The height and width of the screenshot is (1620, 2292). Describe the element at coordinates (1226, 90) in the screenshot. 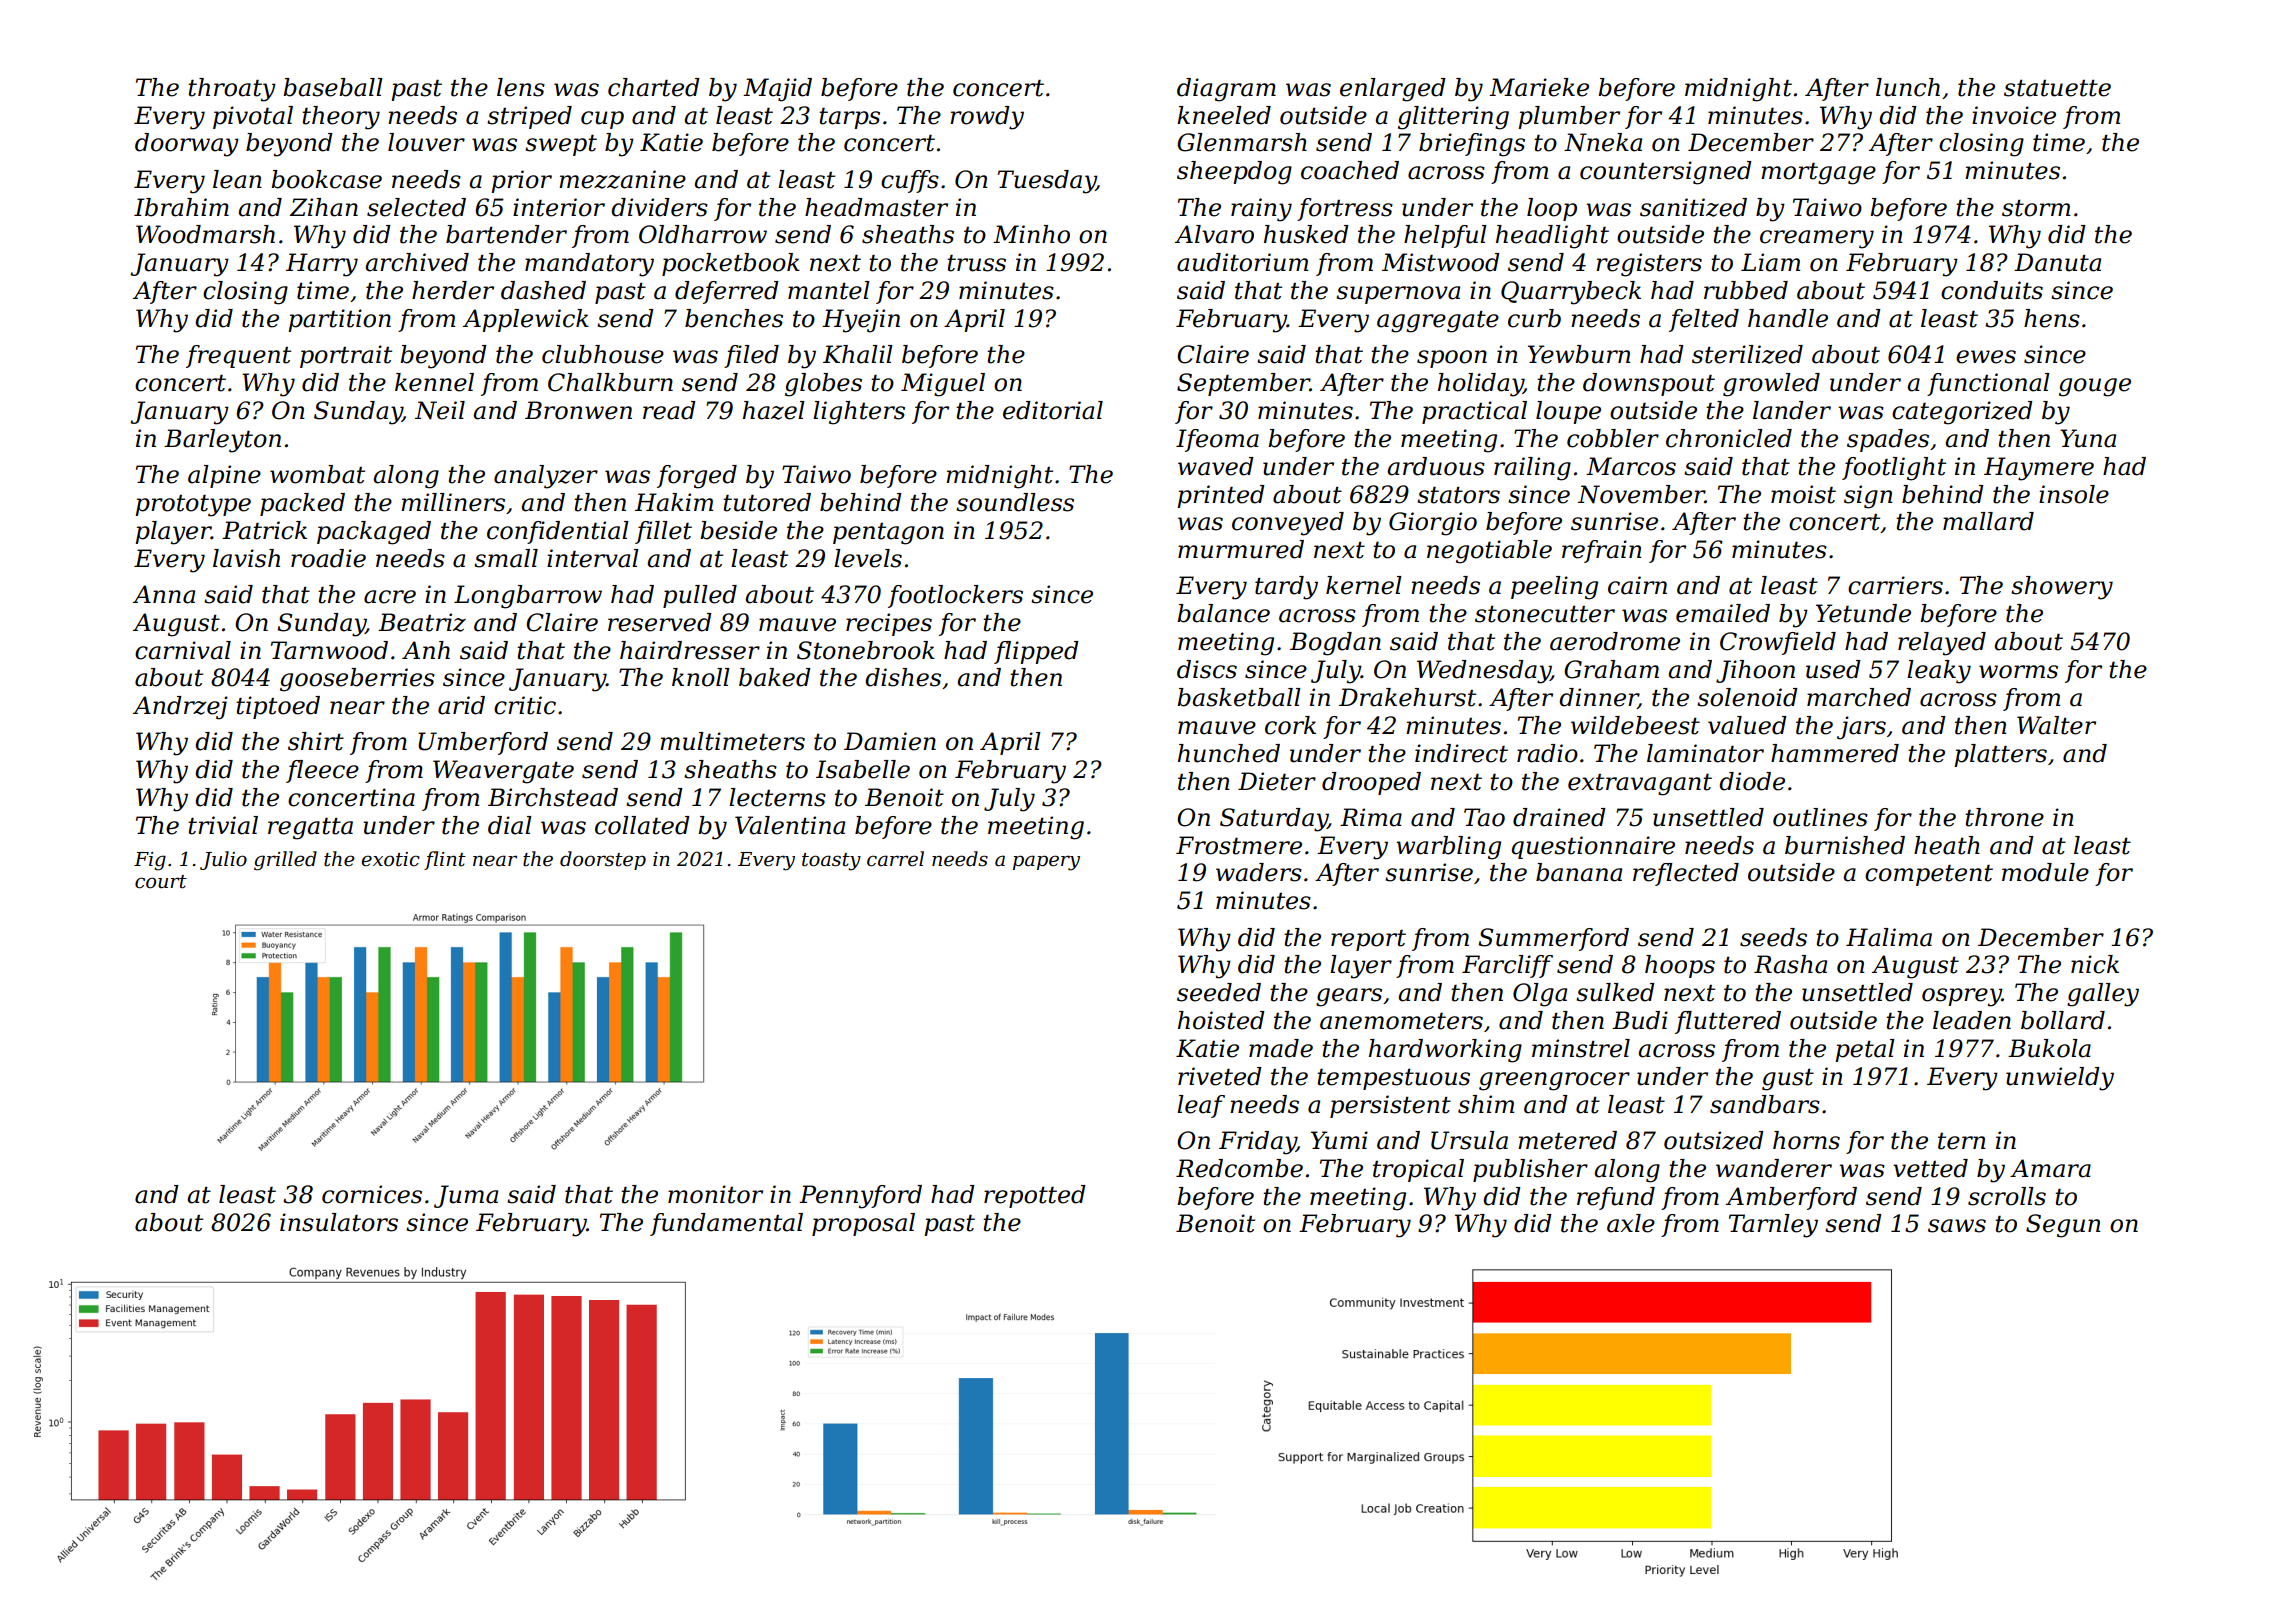

I see `diagram` at that location.
